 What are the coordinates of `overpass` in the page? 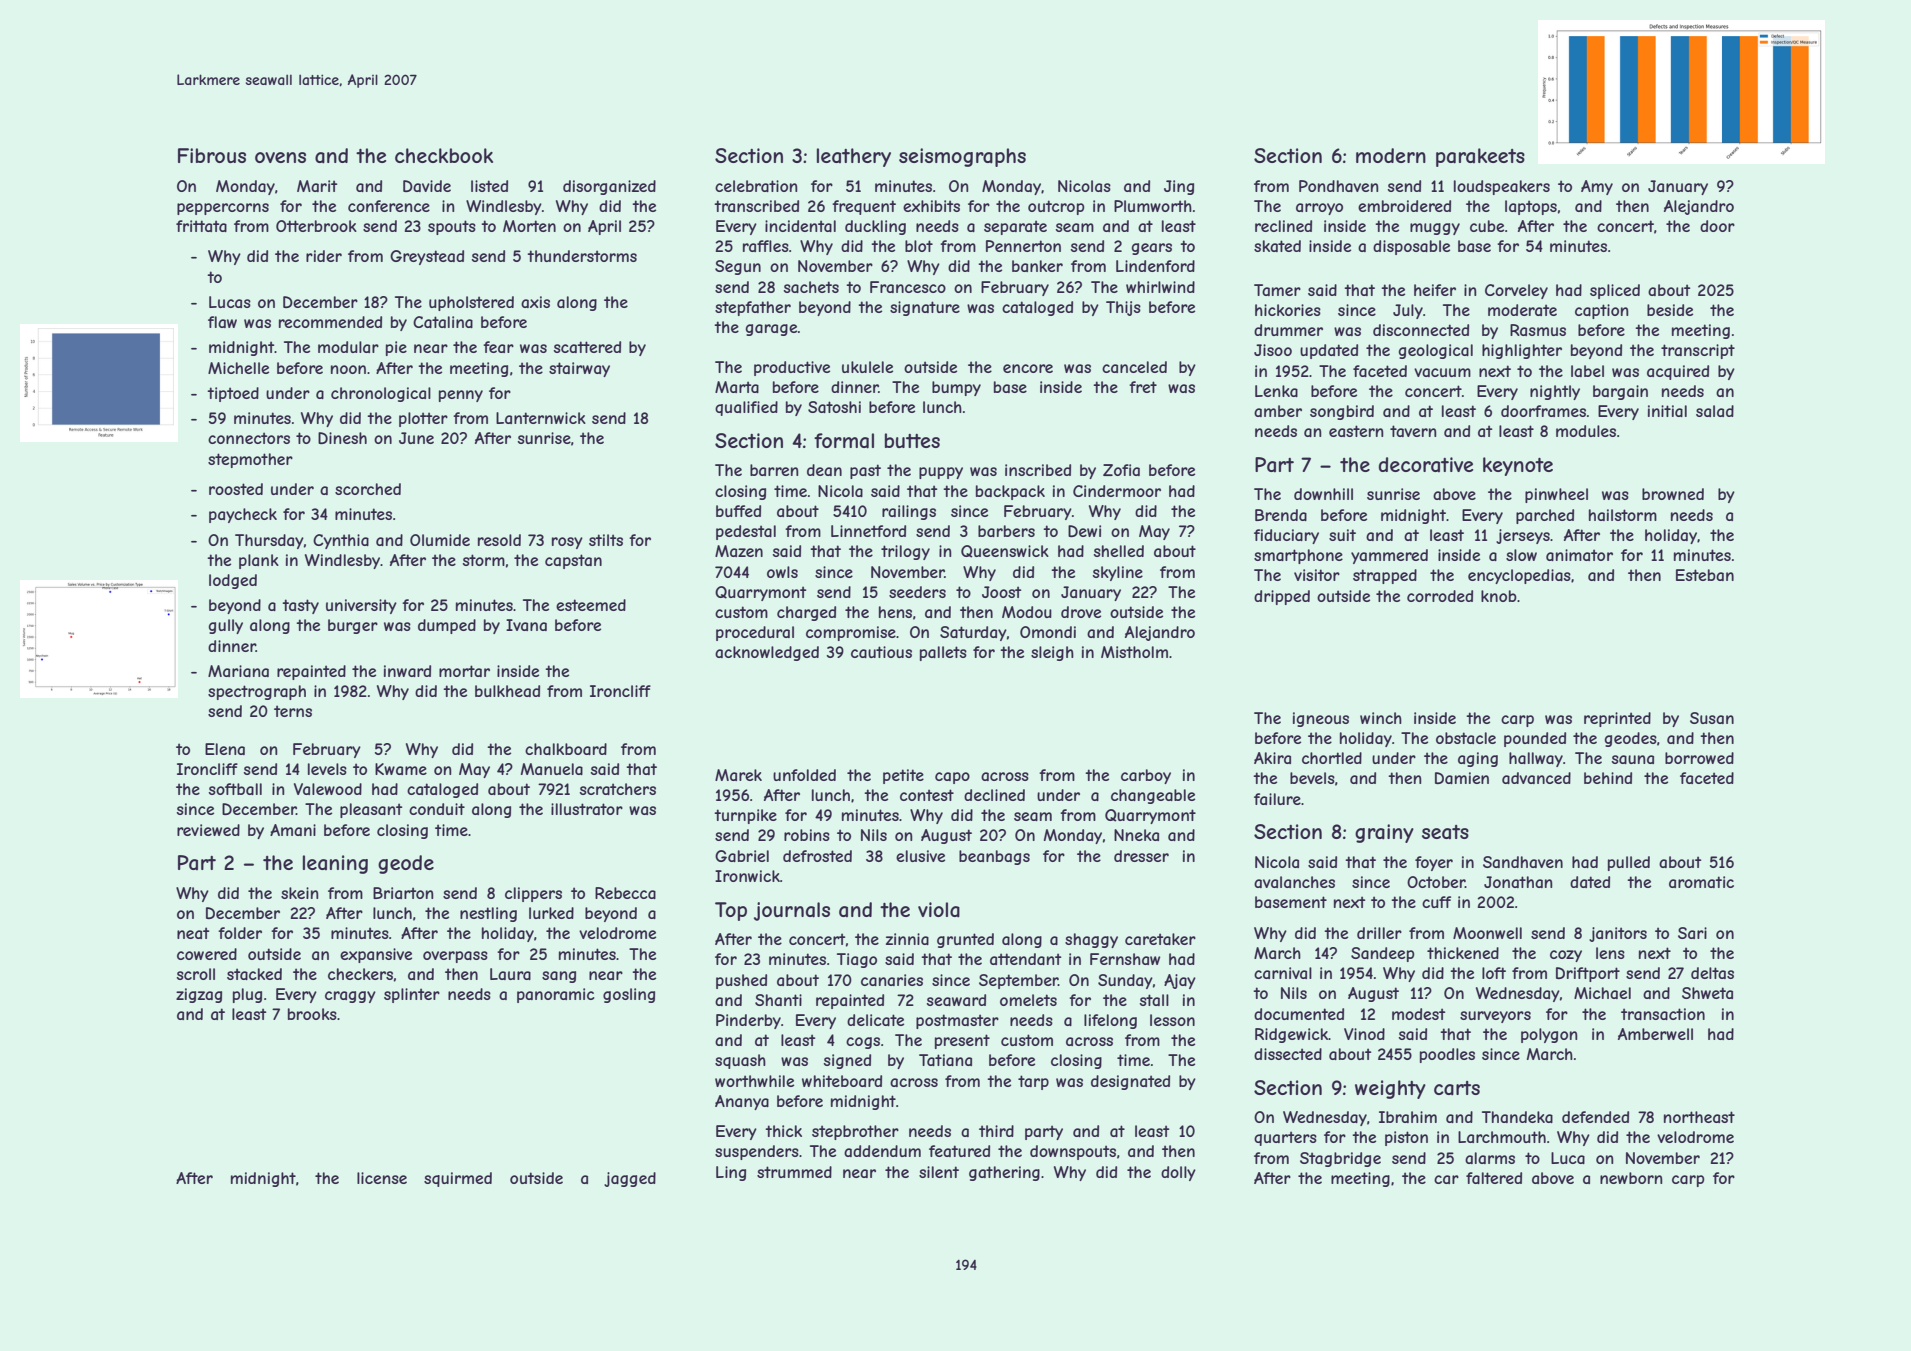 It's located at (455, 957).
